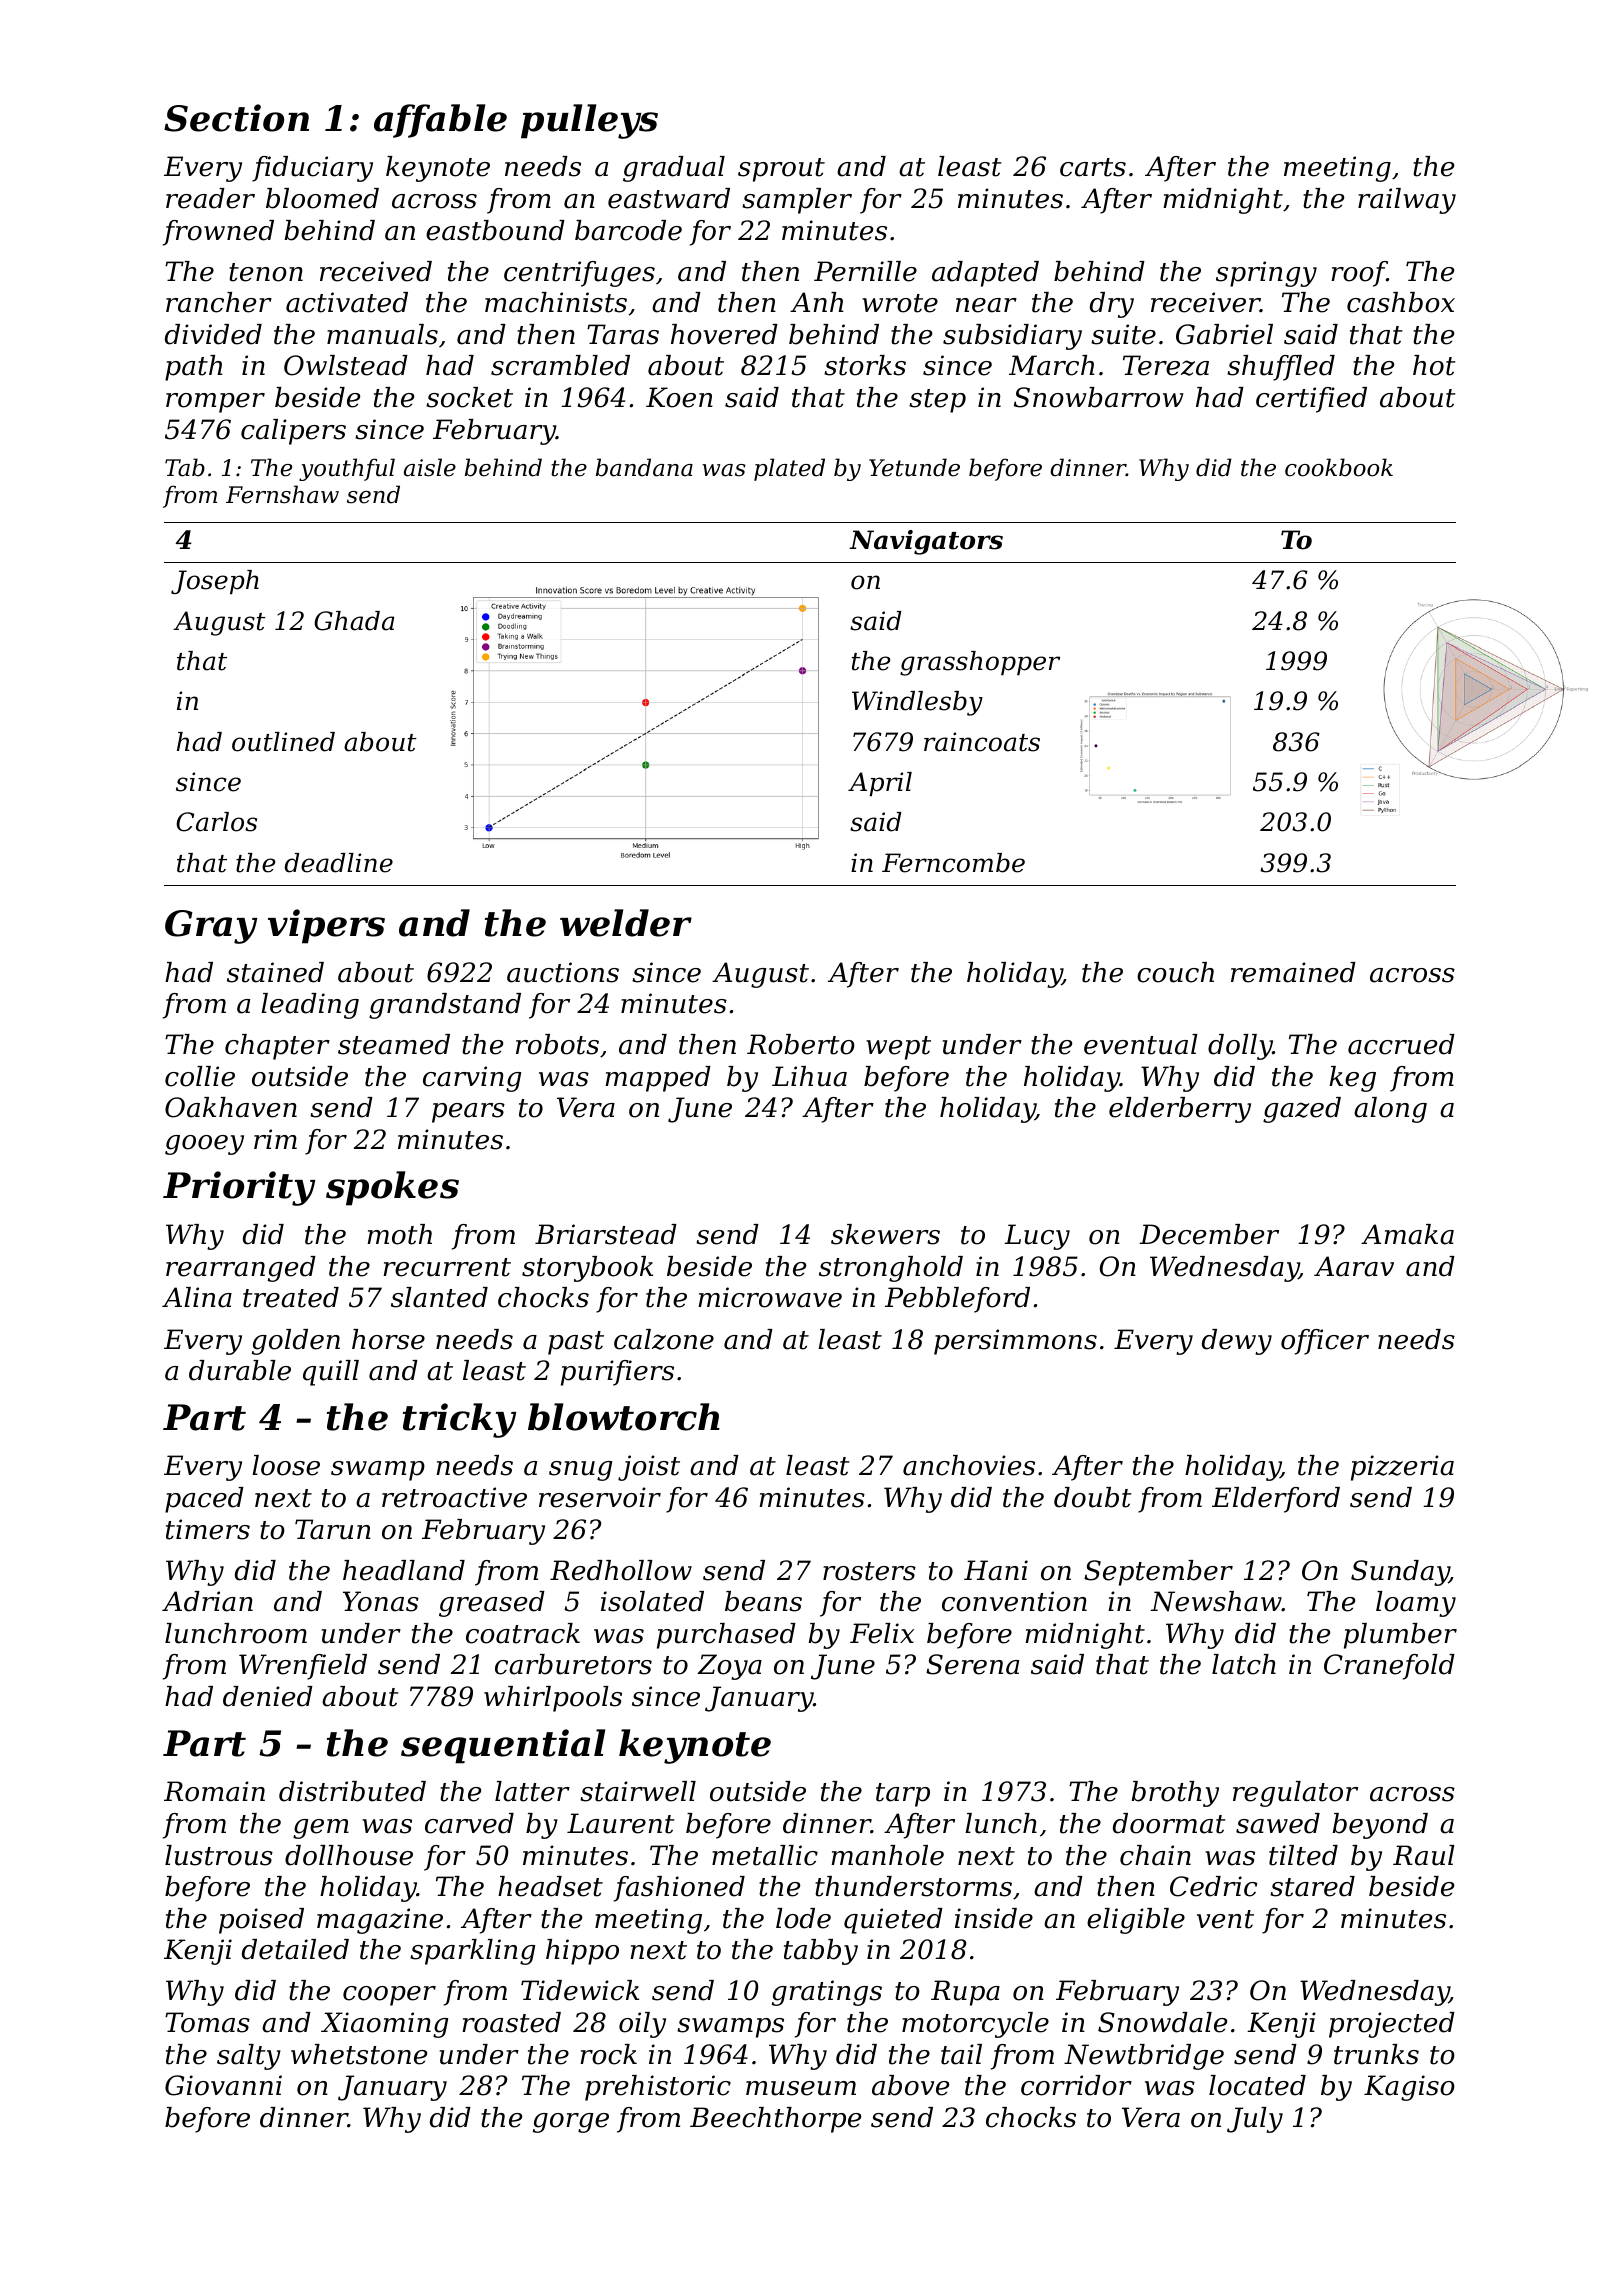 The height and width of the document is (2292, 1620). I want to click on Navigators, so click(926, 542).
